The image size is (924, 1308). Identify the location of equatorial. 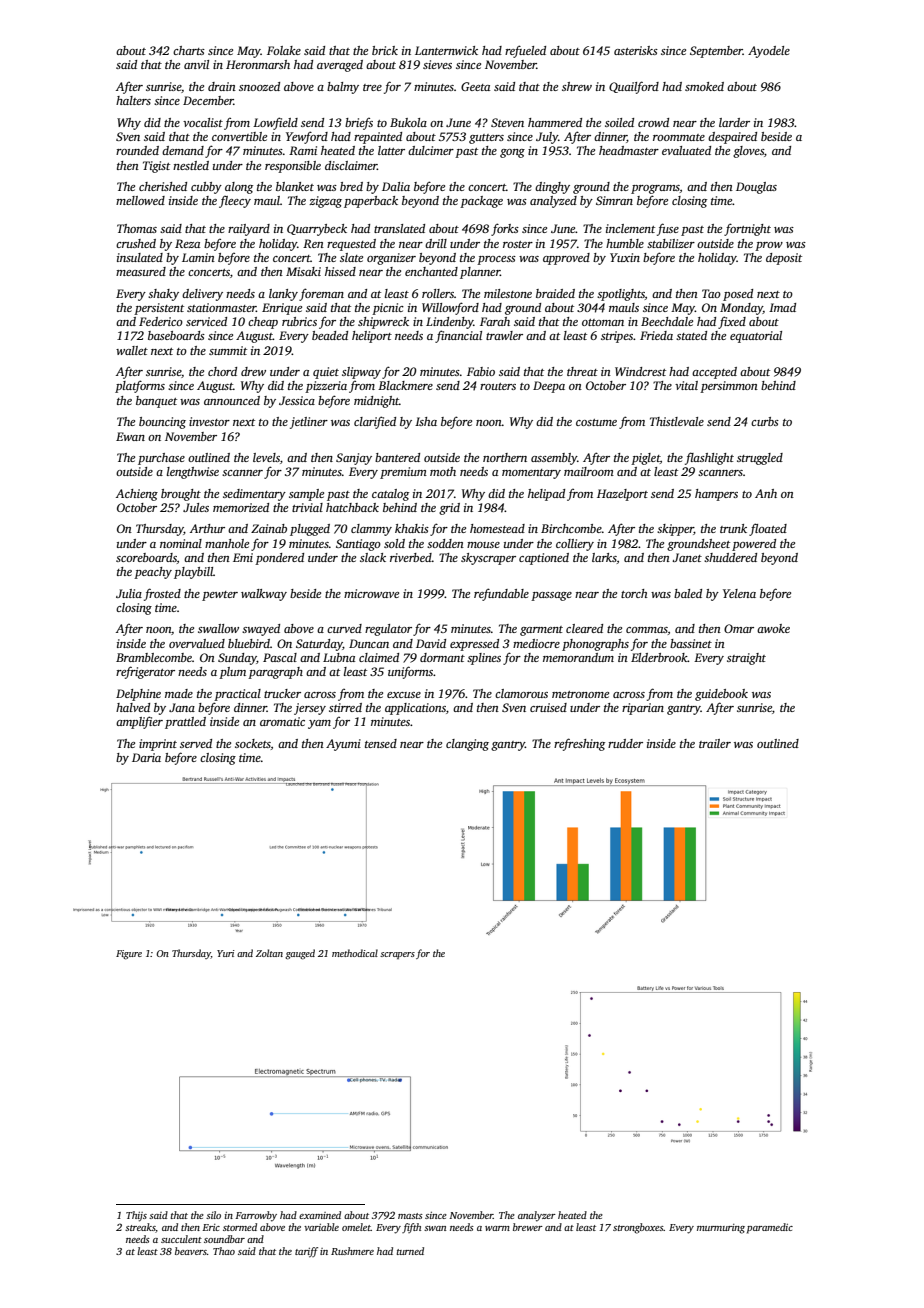
(756, 337).
